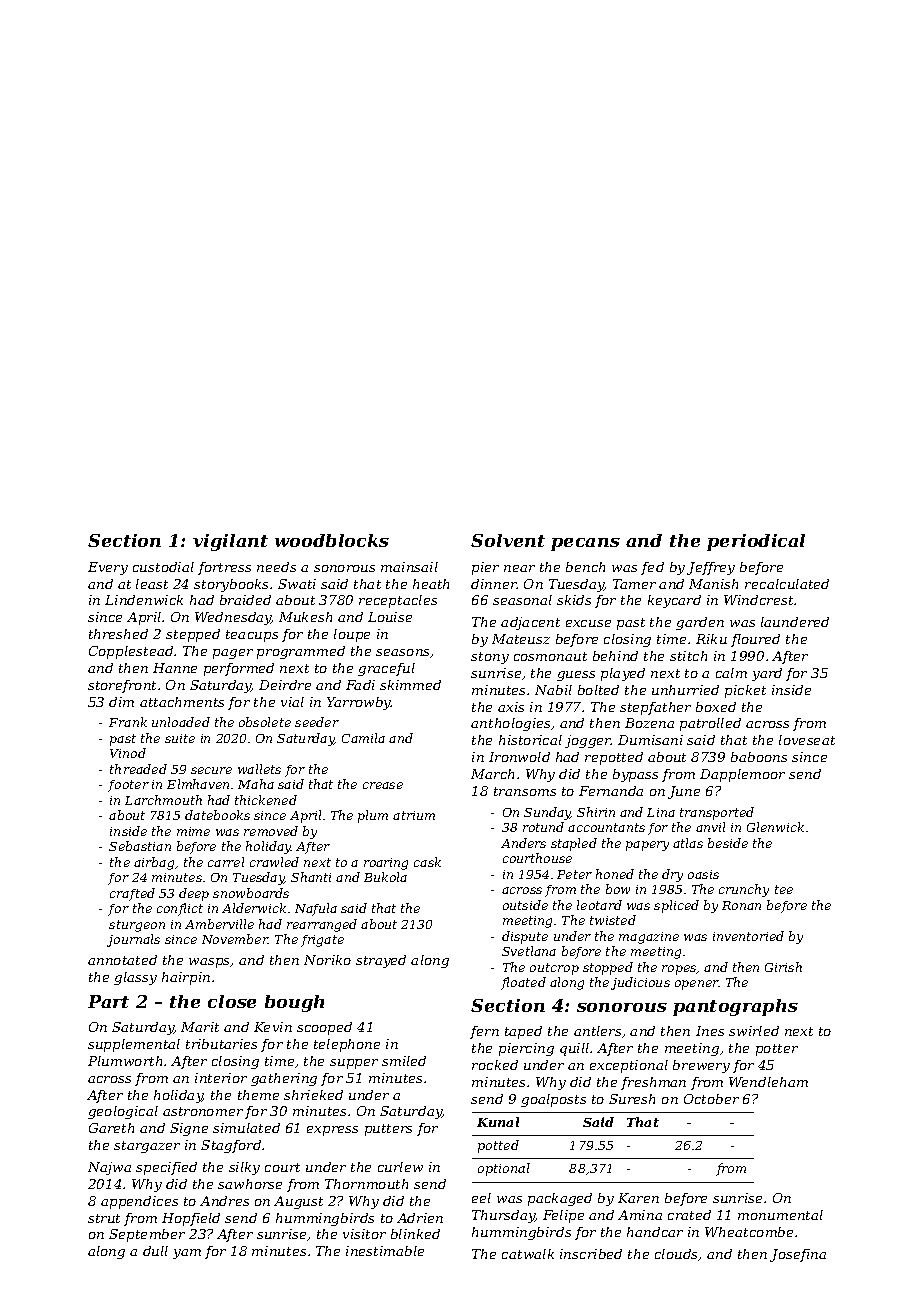 This screenshot has width=924, height=1308. What do you see at coordinates (155, 1251) in the screenshot?
I see `dull` at bounding box center [155, 1251].
